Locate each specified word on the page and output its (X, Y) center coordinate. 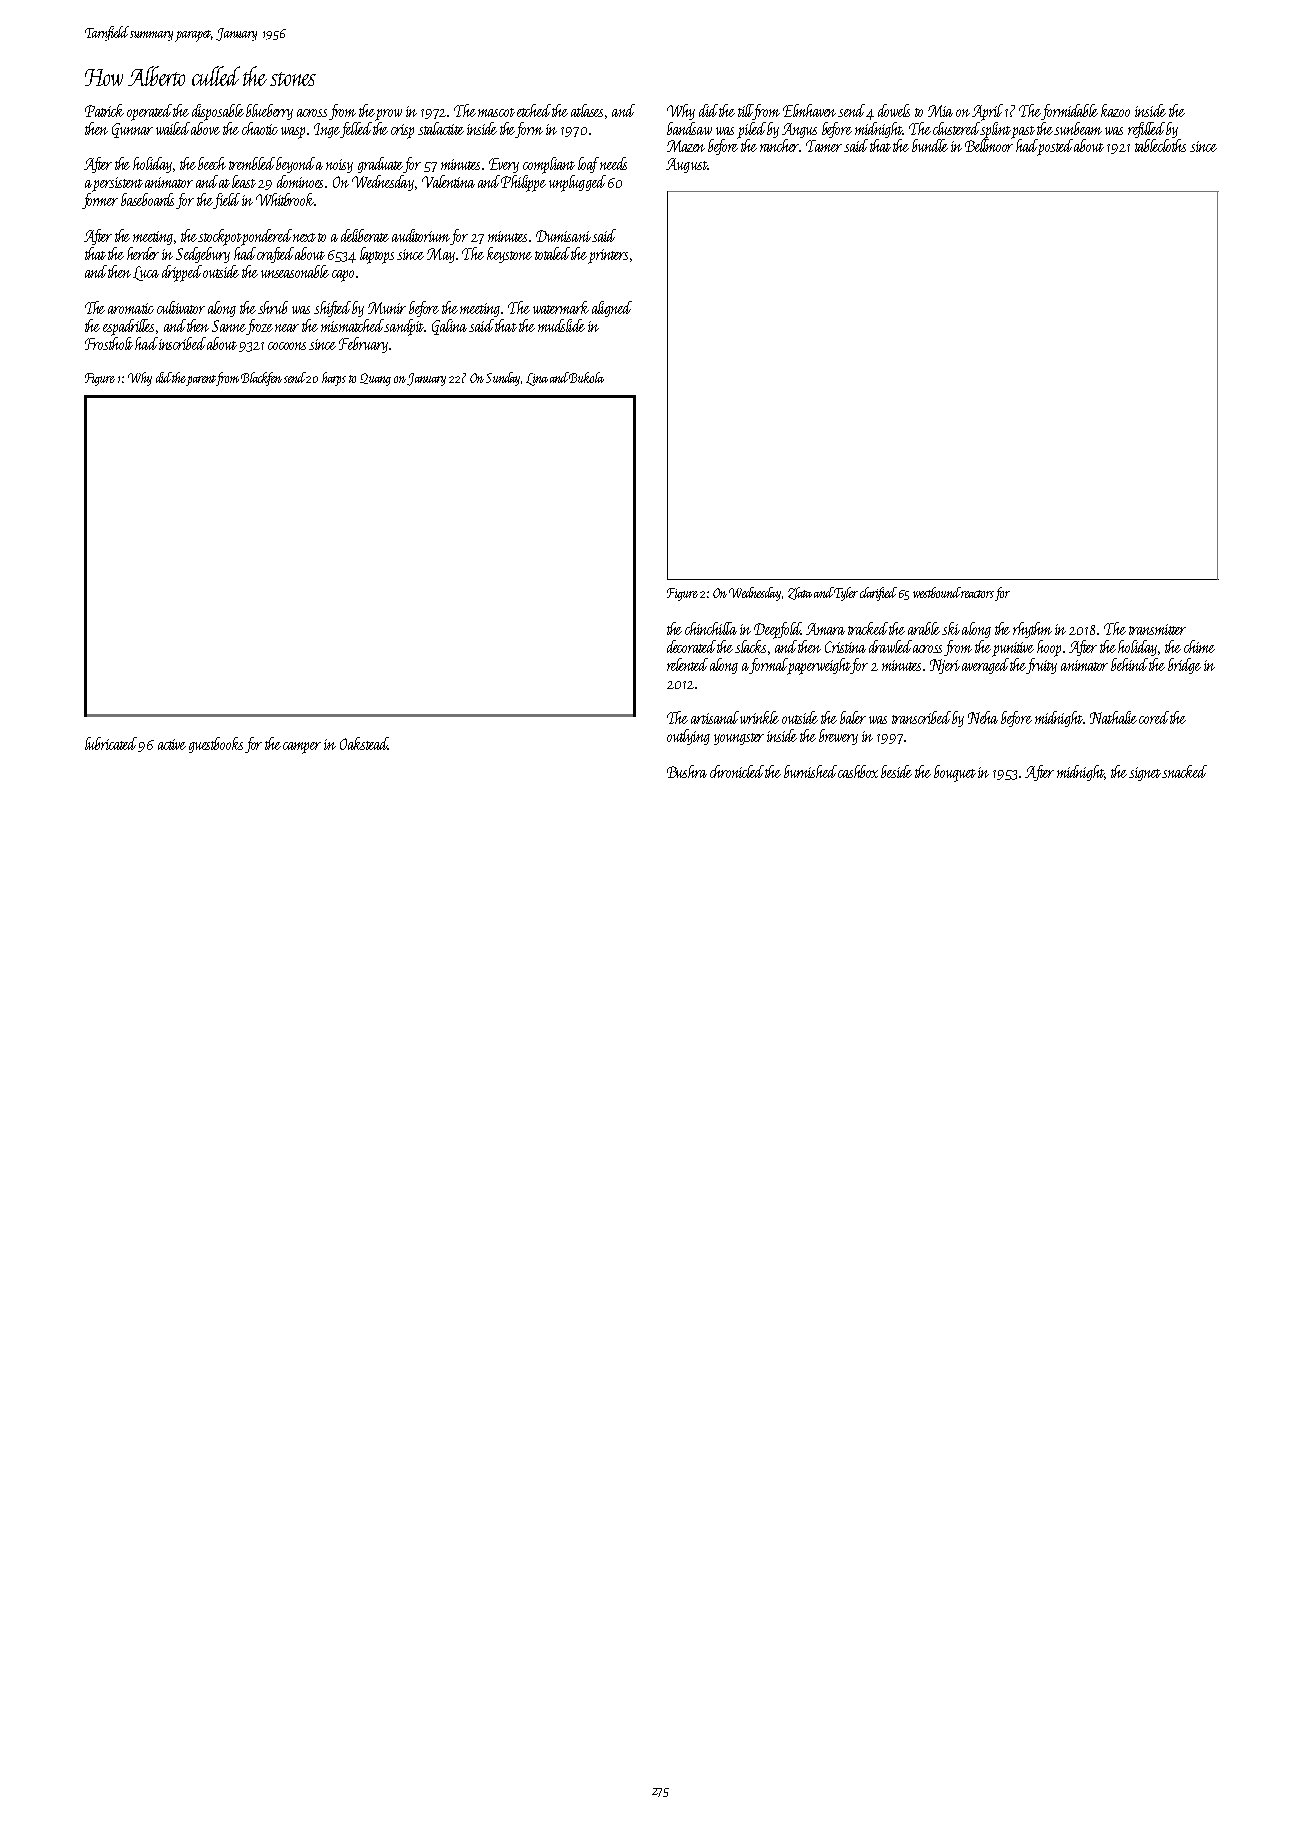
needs (613, 163)
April (987, 112)
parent (201, 380)
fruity (1041, 666)
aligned (612, 309)
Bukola (586, 377)
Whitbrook (285, 199)
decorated (691, 646)
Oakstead (364, 743)
